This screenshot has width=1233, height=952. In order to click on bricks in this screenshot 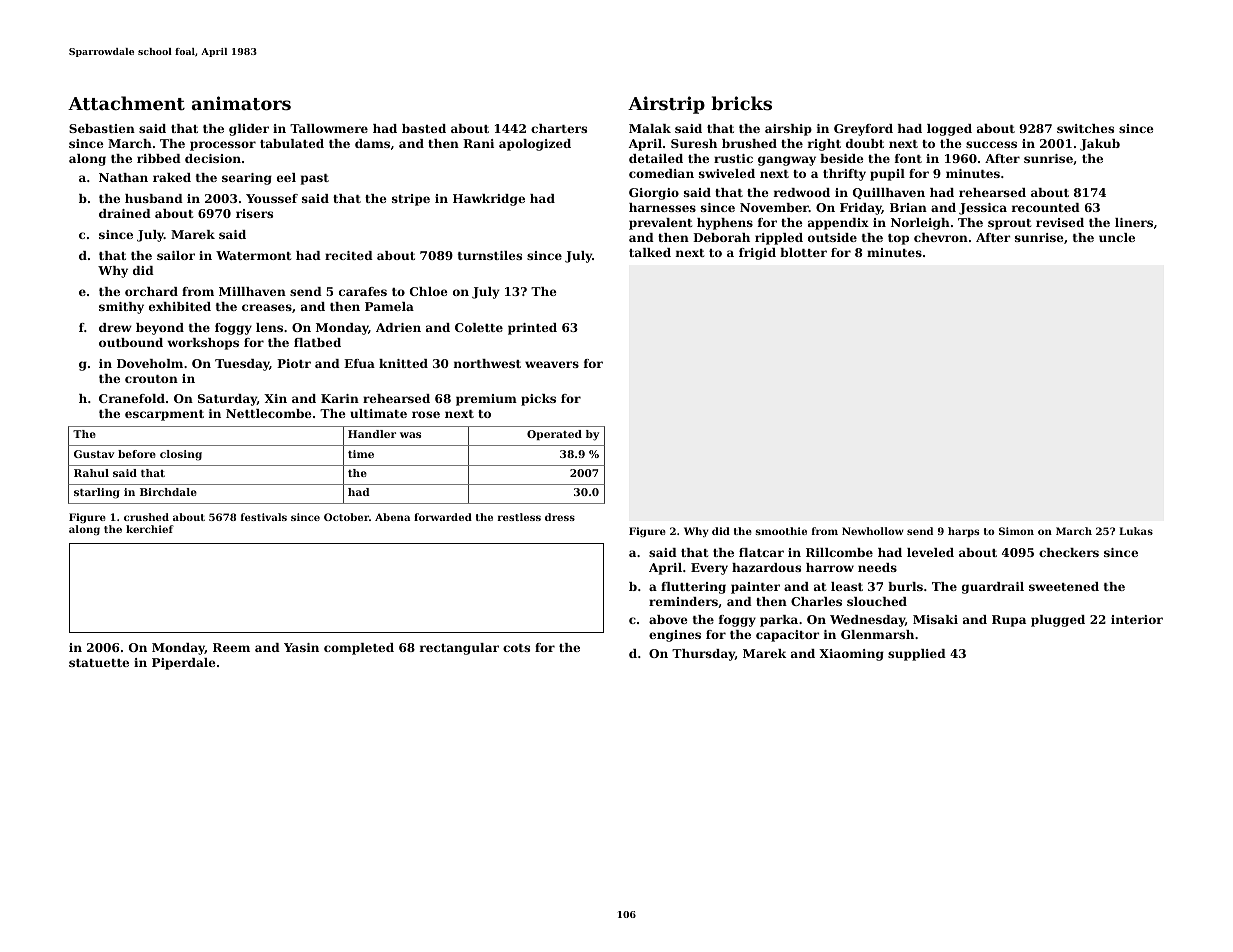, I will do `click(741, 103)`.
